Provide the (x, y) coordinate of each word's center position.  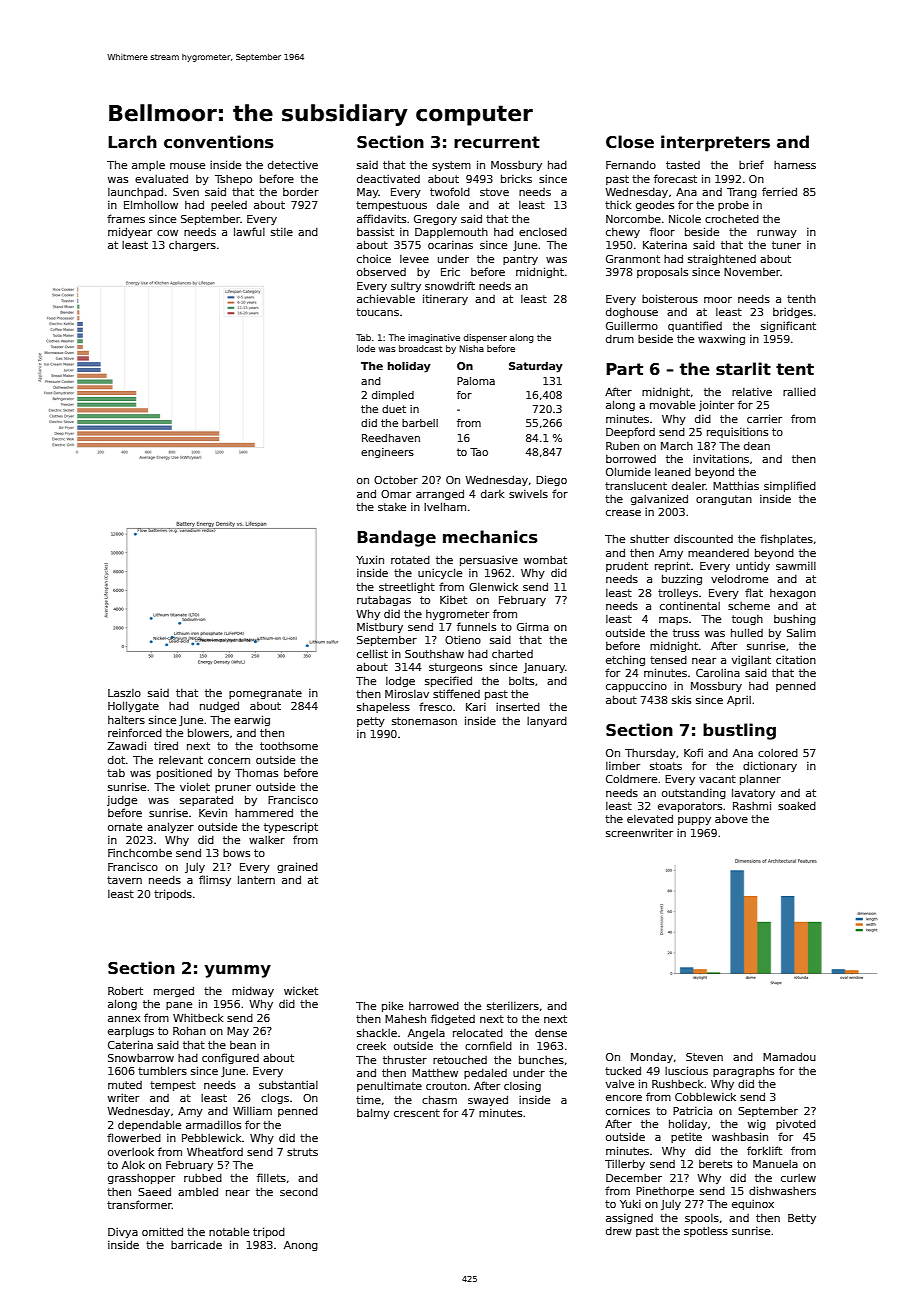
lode (366, 348)
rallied (799, 392)
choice (374, 259)
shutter (649, 539)
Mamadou (789, 1056)
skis (681, 699)
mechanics (490, 537)
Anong (301, 1246)
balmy (373, 1113)
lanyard (547, 722)
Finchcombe (140, 853)
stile (282, 232)
